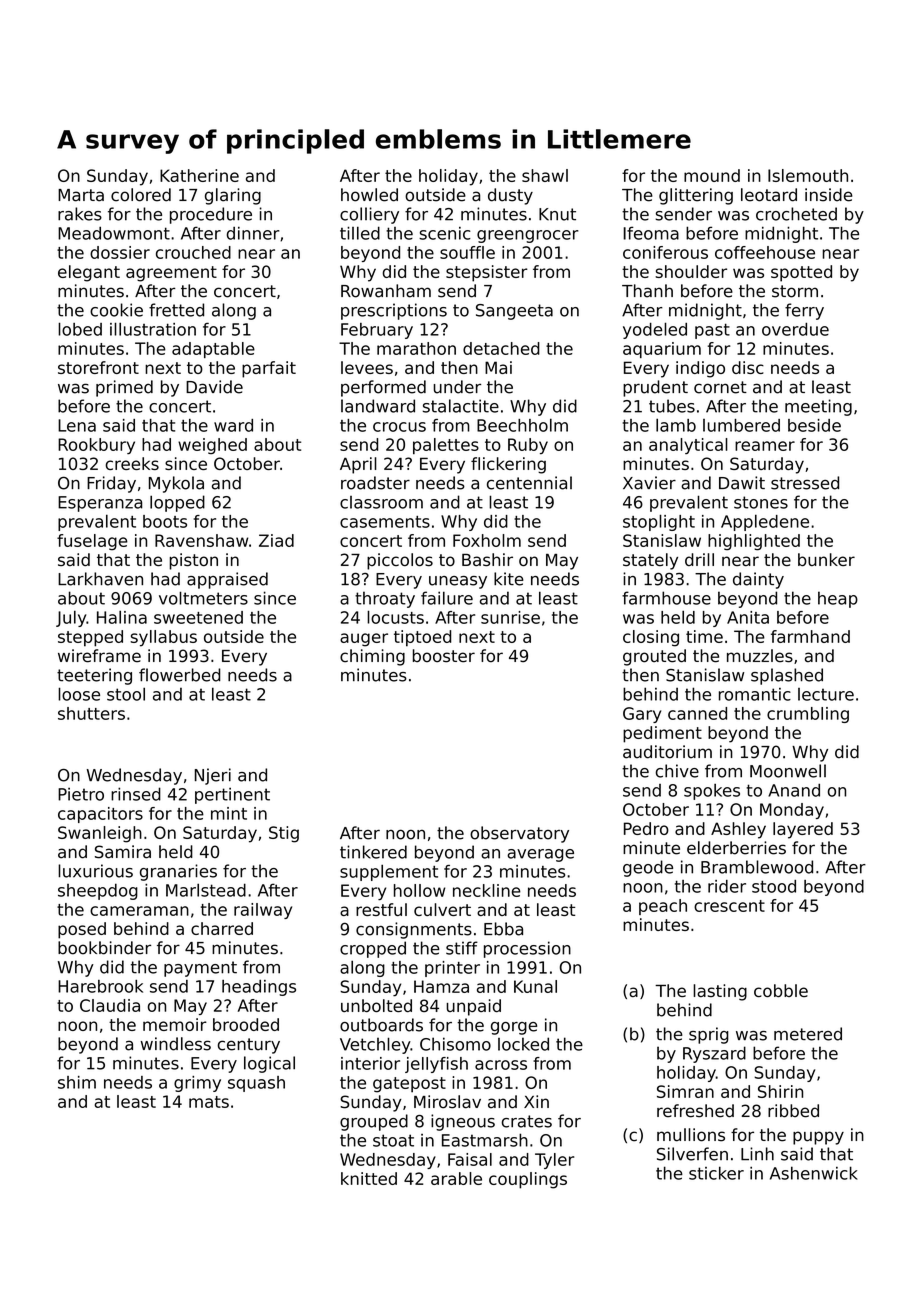 The image size is (924, 1308). What do you see at coordinates (373, 852) in the document?
I see `tinkered` at bounding box center [373, 852].
